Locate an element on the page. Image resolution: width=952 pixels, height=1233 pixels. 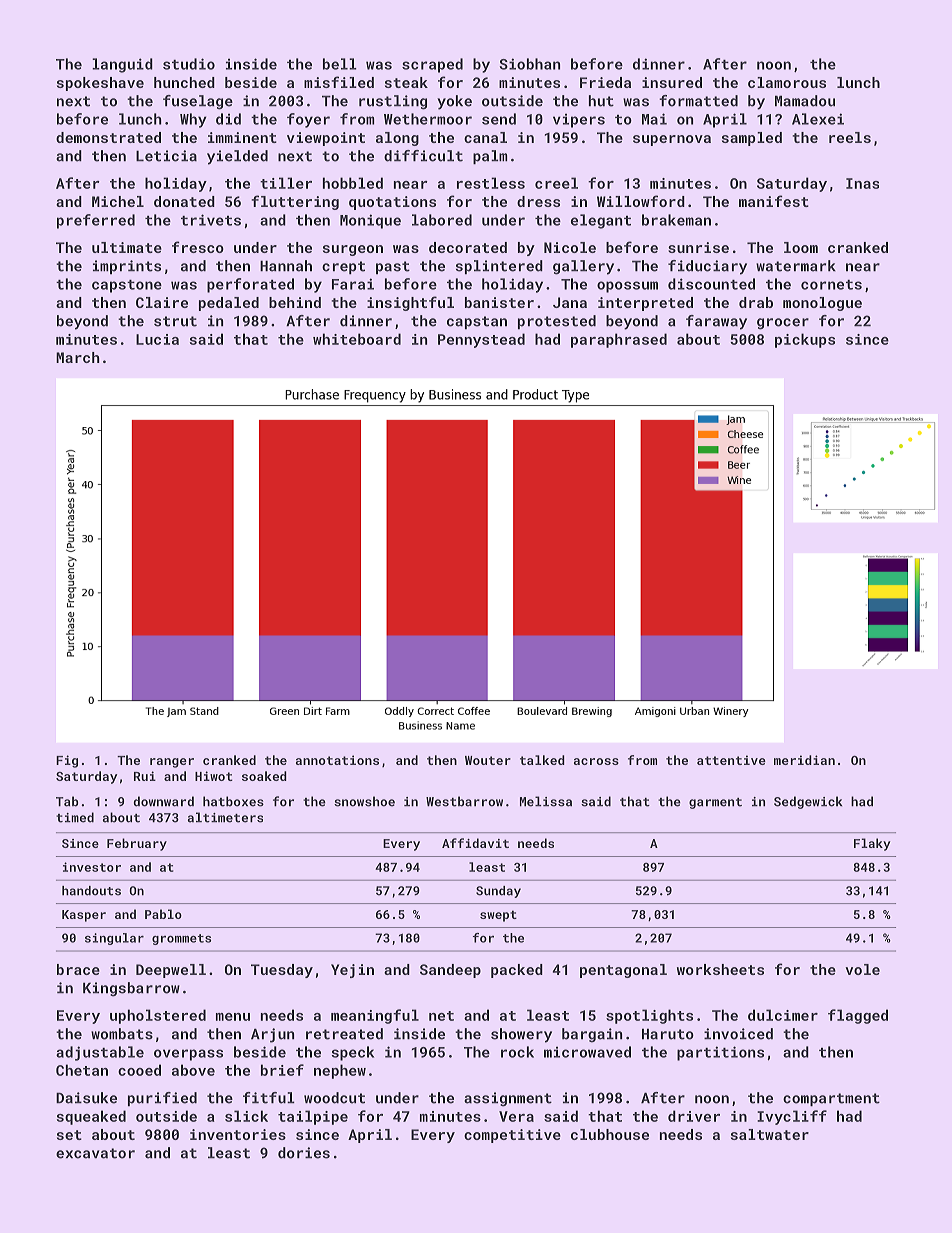
clubhouse is located at coordinates (610, 1134).
